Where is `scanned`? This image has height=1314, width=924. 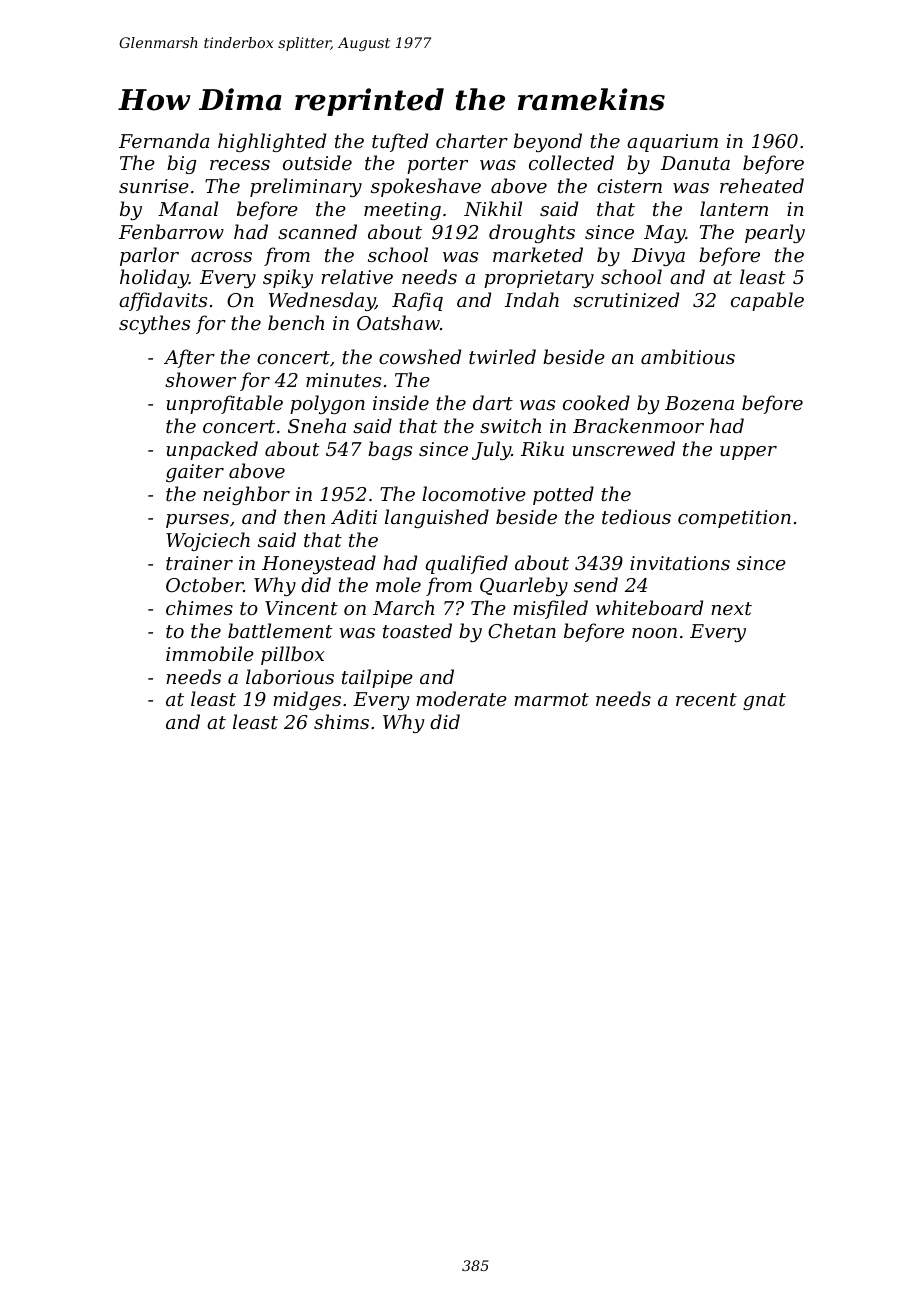 scanned is located at coordinates (317, 231).
